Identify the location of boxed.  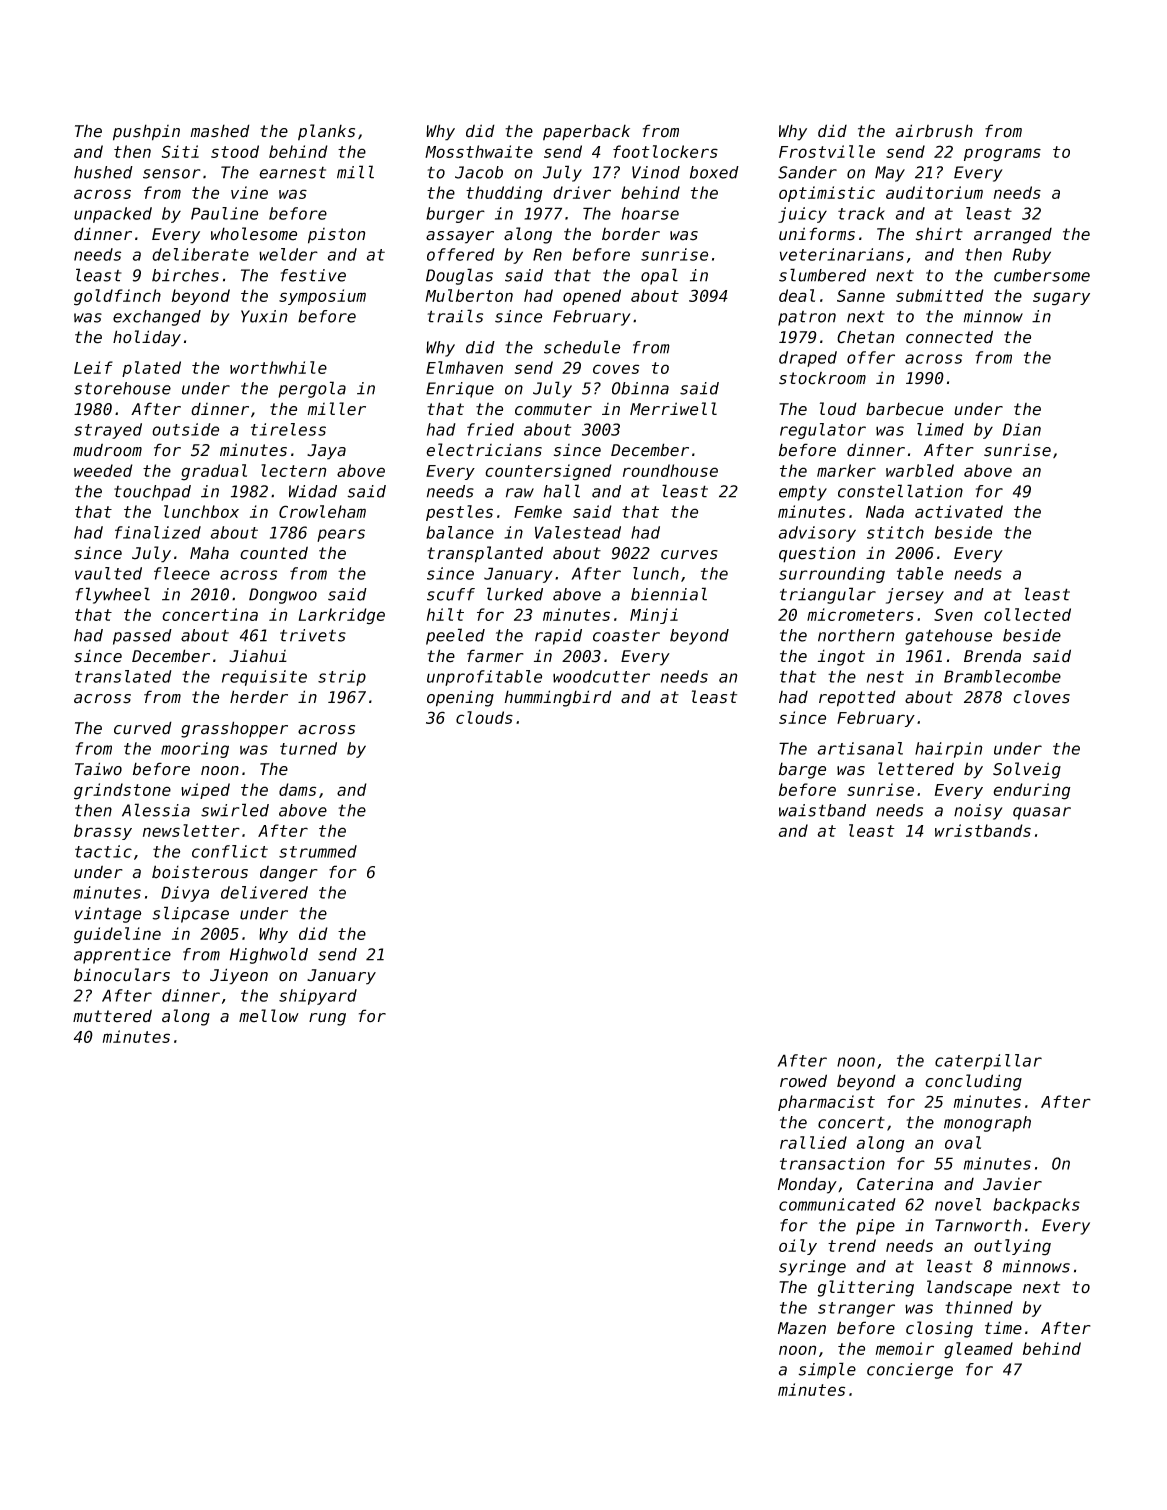
(714, 172).
